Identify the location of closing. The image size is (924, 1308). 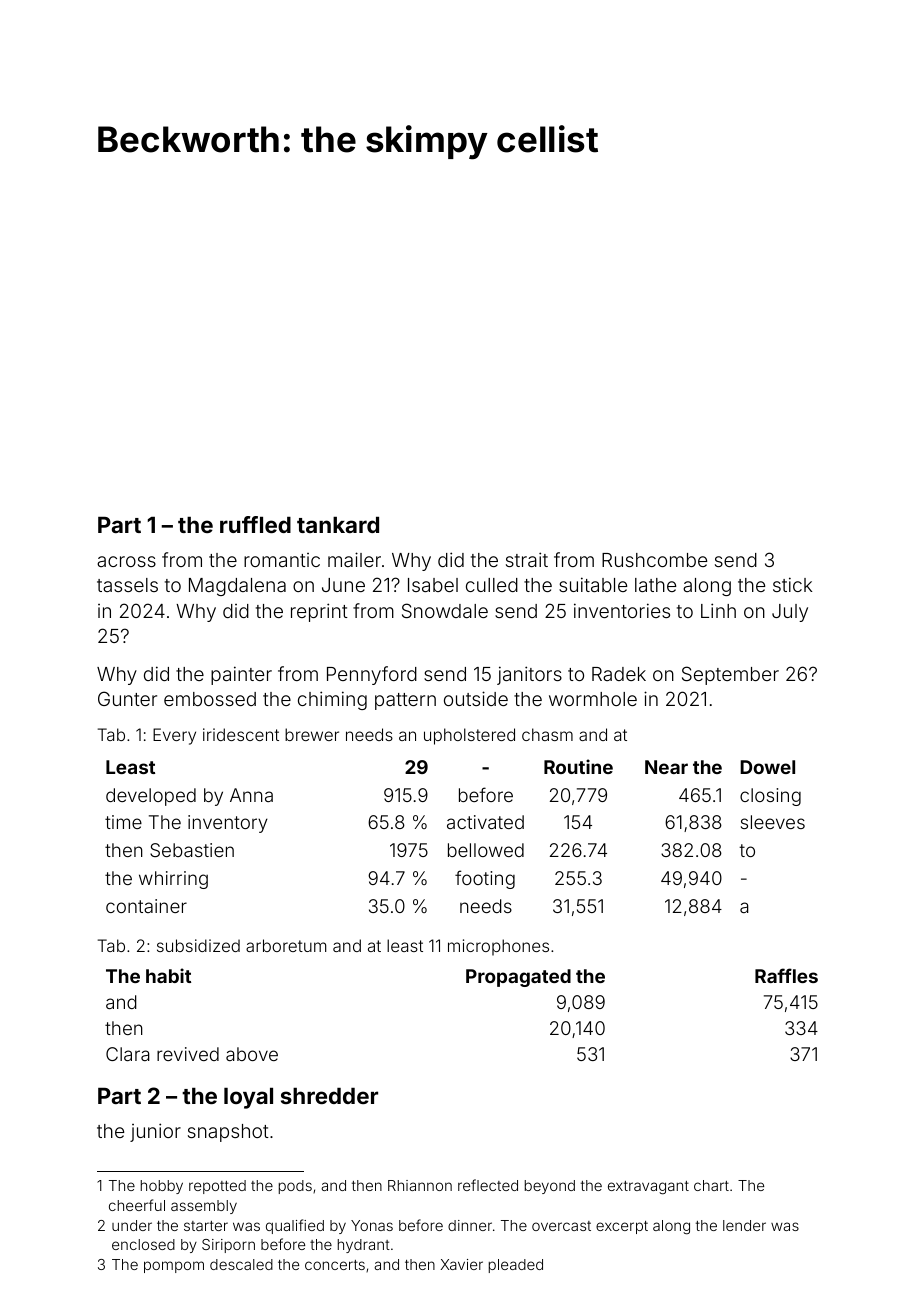
(770, 797).
